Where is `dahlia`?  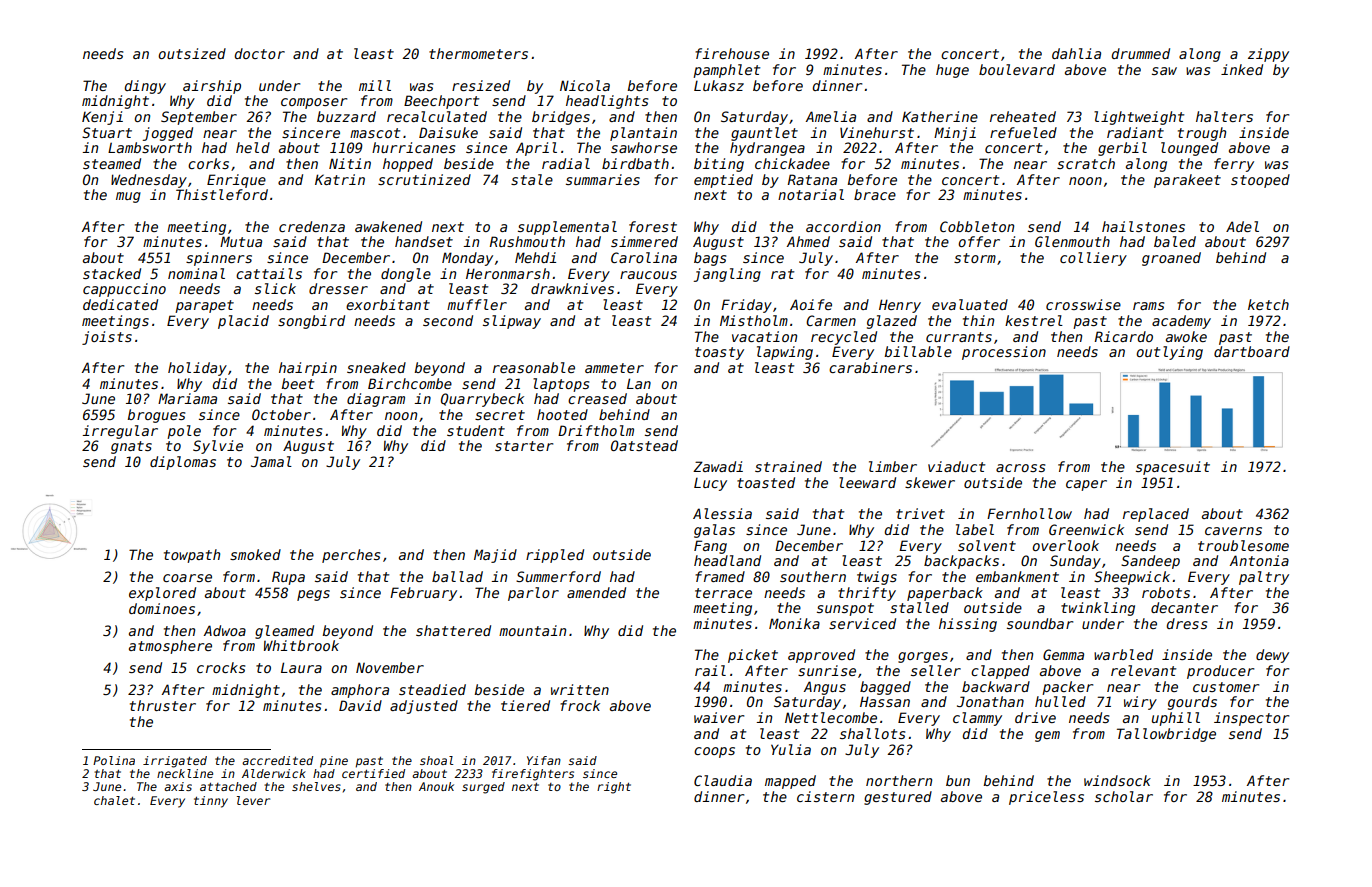 dahlia is located at coordinates (1076, 53).
